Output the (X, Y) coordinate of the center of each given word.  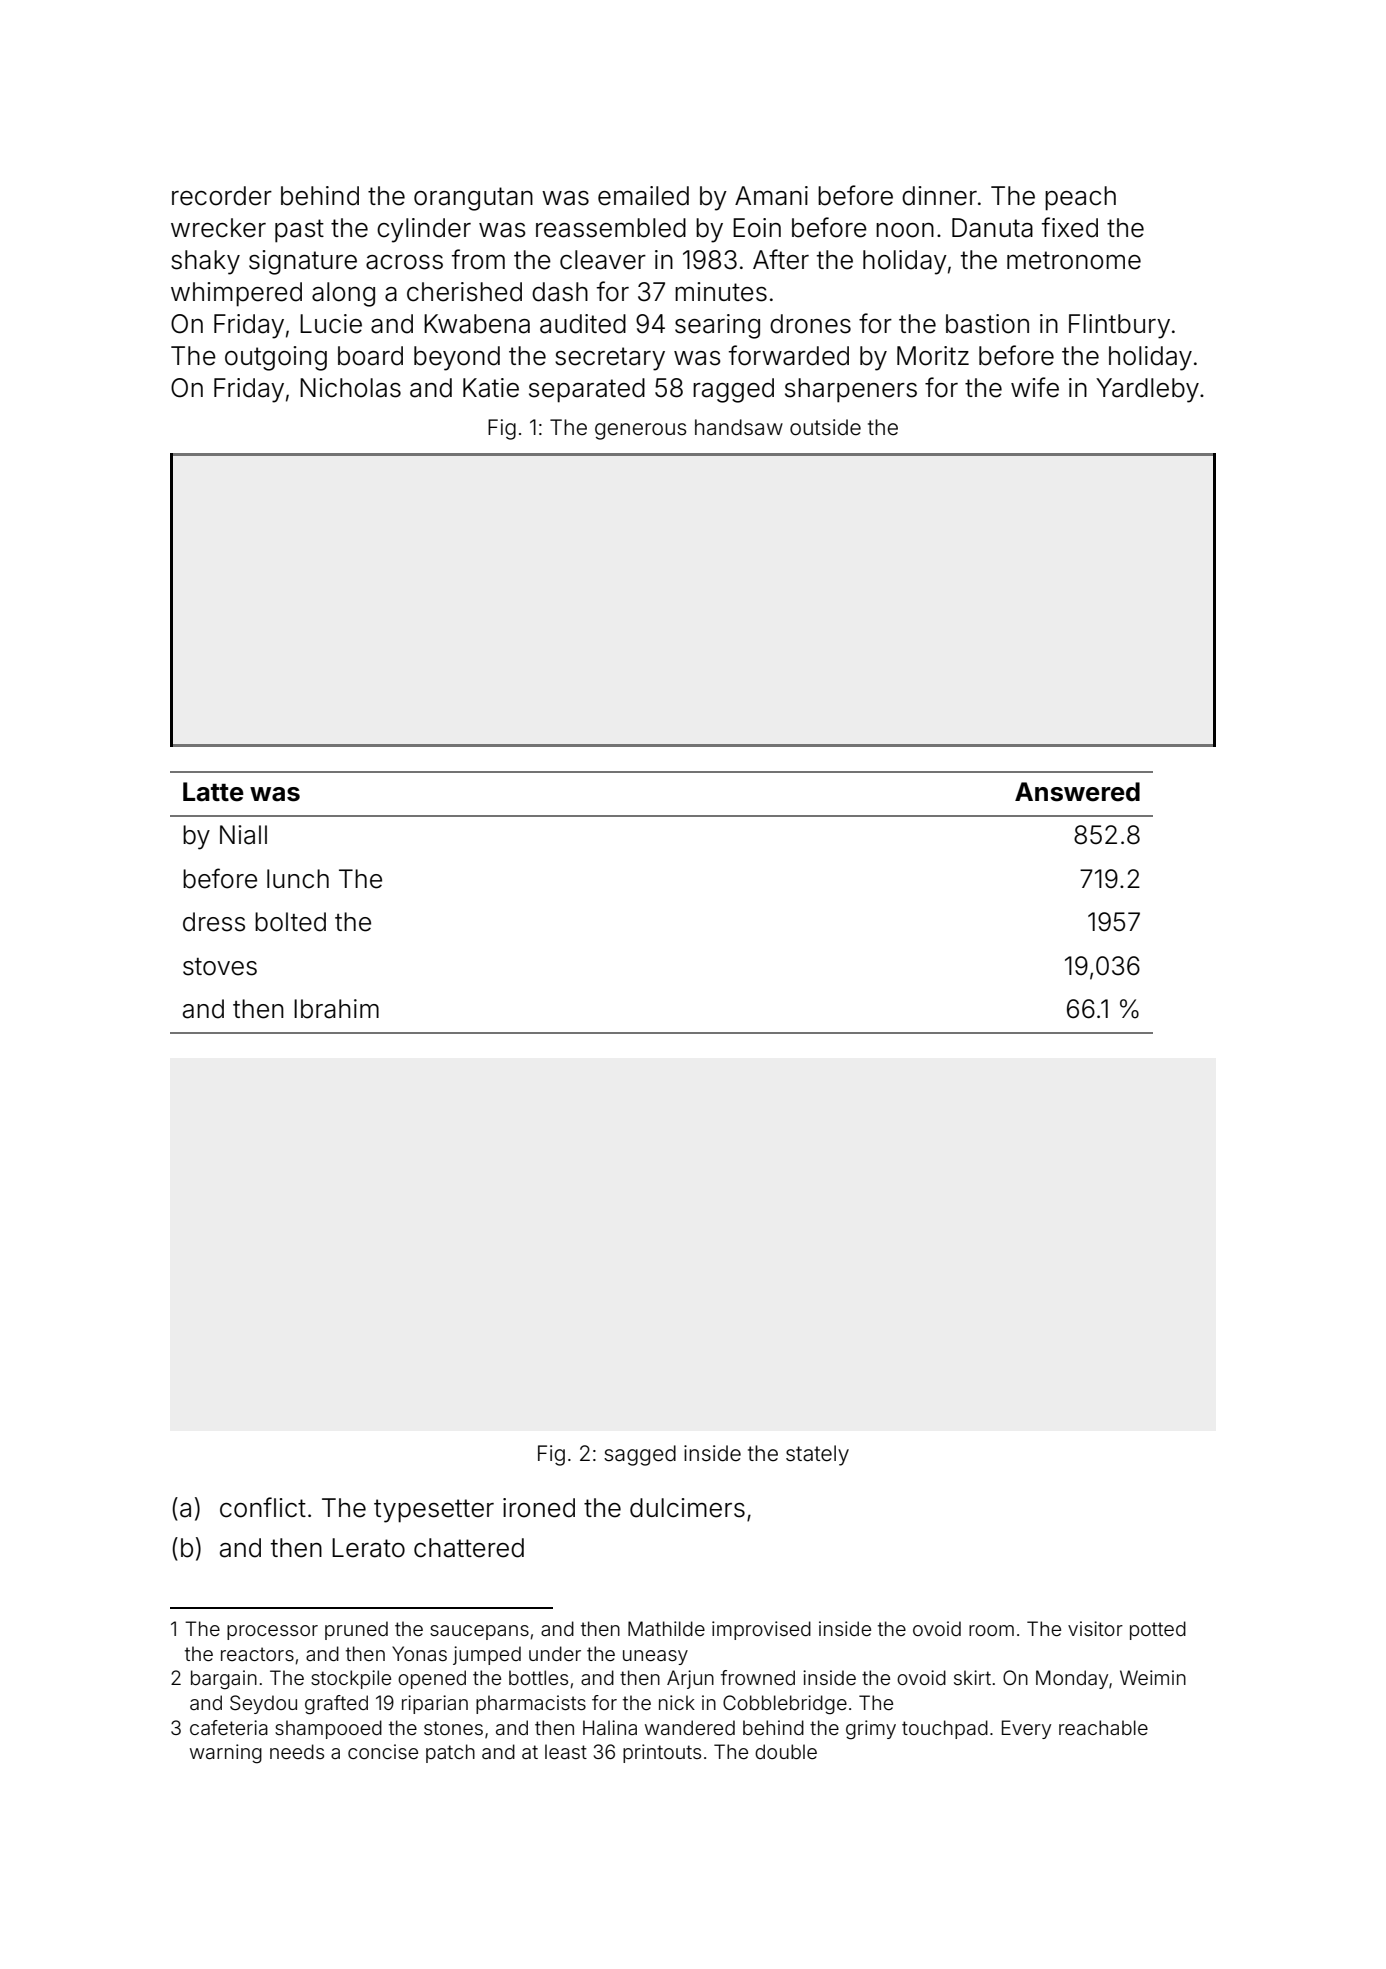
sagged (640, 1455)
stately (817, 1455)
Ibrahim (336, 1009)
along (343, 294)
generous (640, 431)
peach (1080, 198)
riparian (435, 1704)
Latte (213, 792)
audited (583, 324)
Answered (1077, 792)
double (786, 1751)
